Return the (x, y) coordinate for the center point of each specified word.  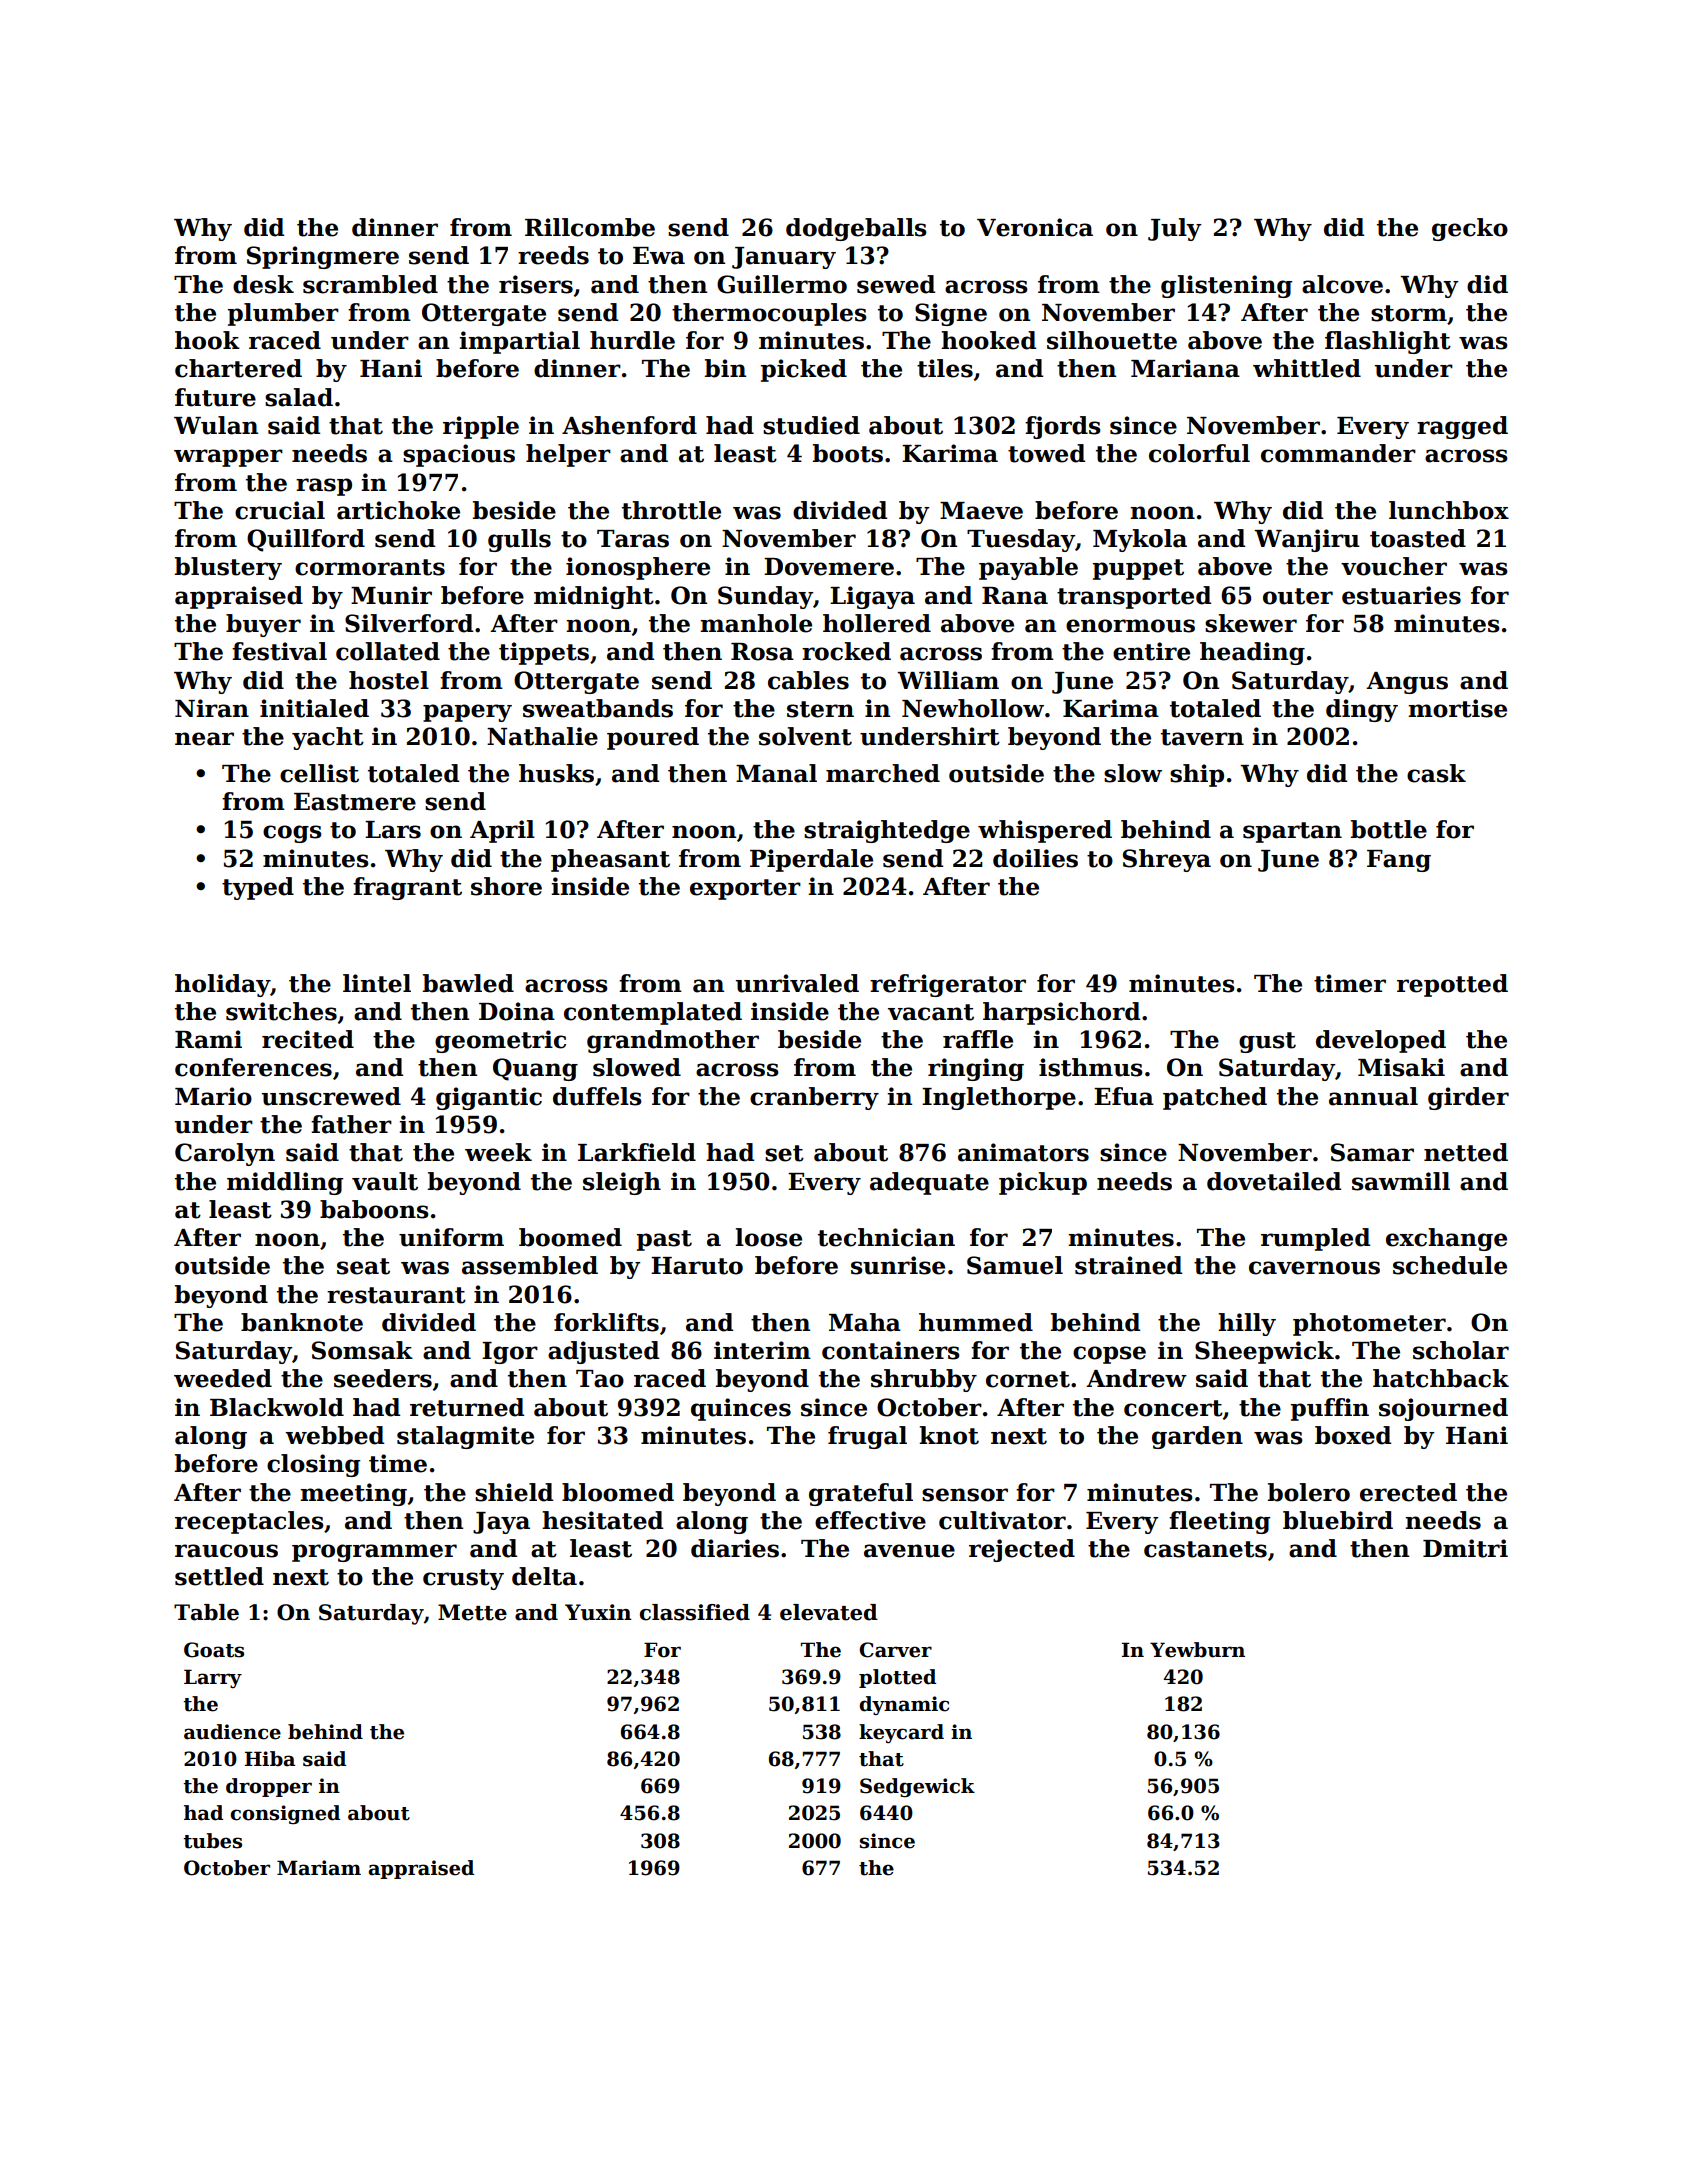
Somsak (362, 1350)
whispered (1045, 831)
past (664, 1240)
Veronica (1035, 227)
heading (1252, 653)
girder (1468, 1098)
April (502, 831)
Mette (472, 1612)
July (1174, 229)
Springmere (323, 257)
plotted (897, 1678)
